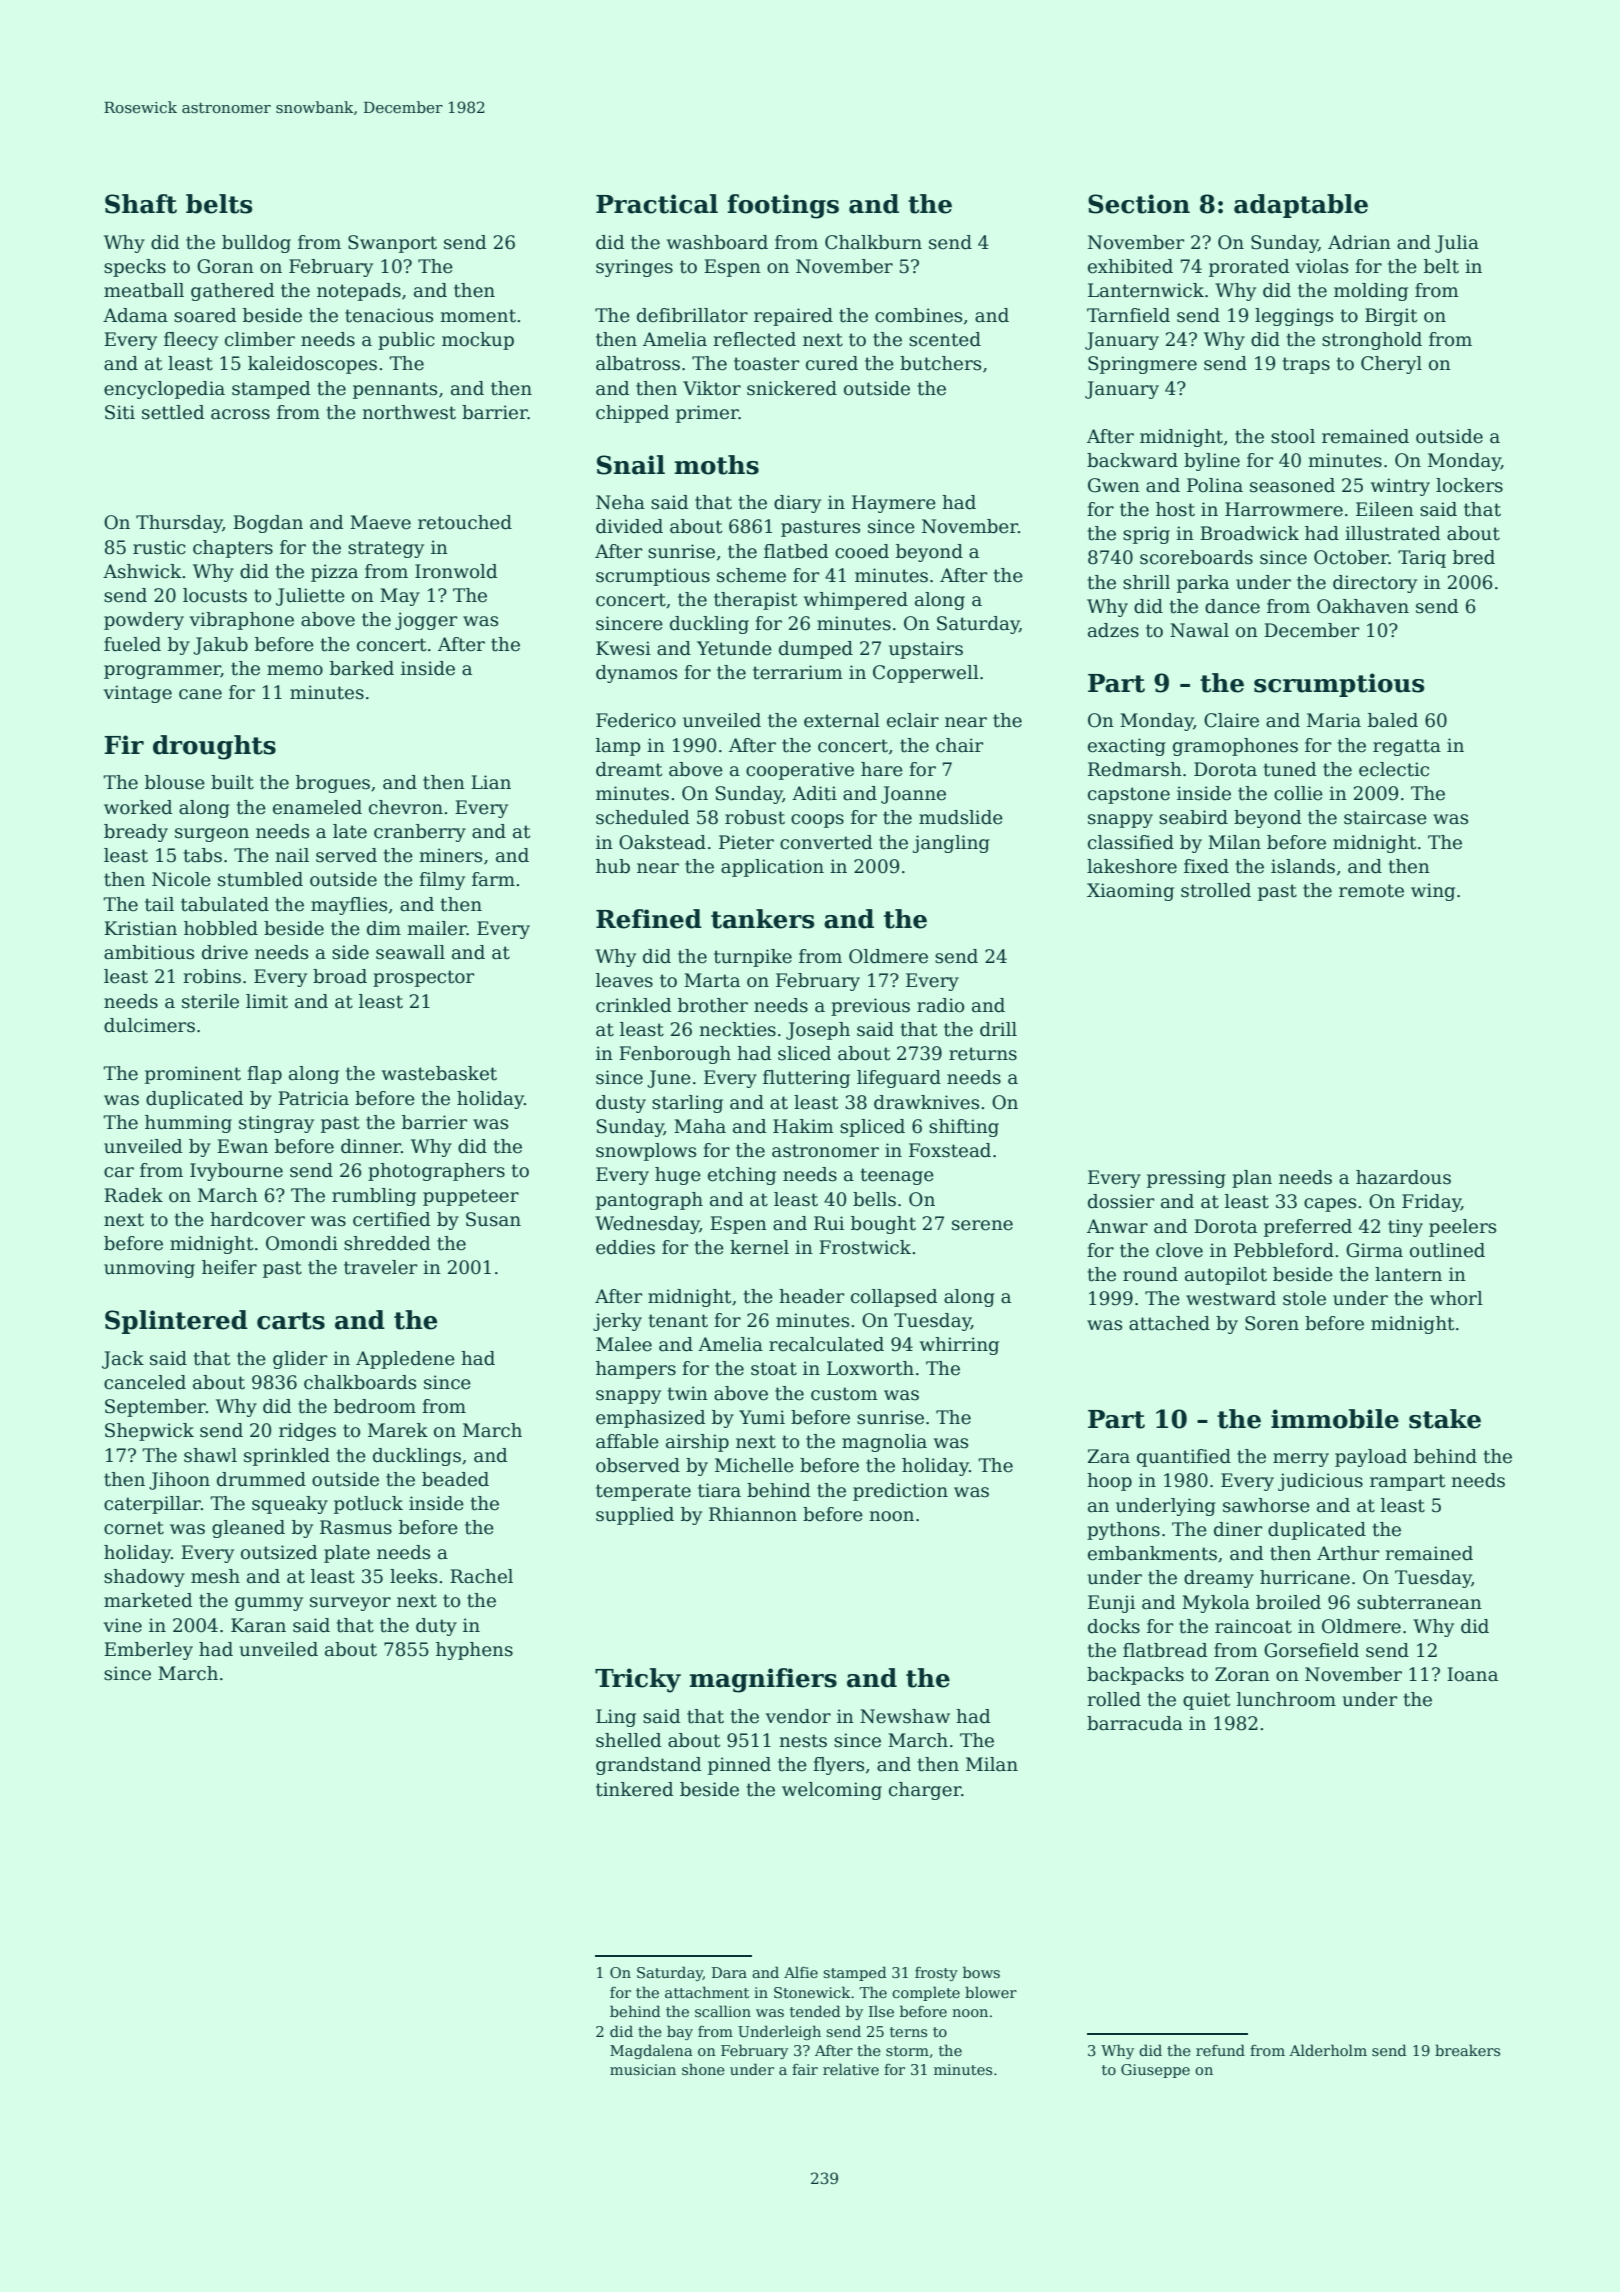 This screenshot has width=1620, height=2292. I want to click on returns, so click(983, 1054).
